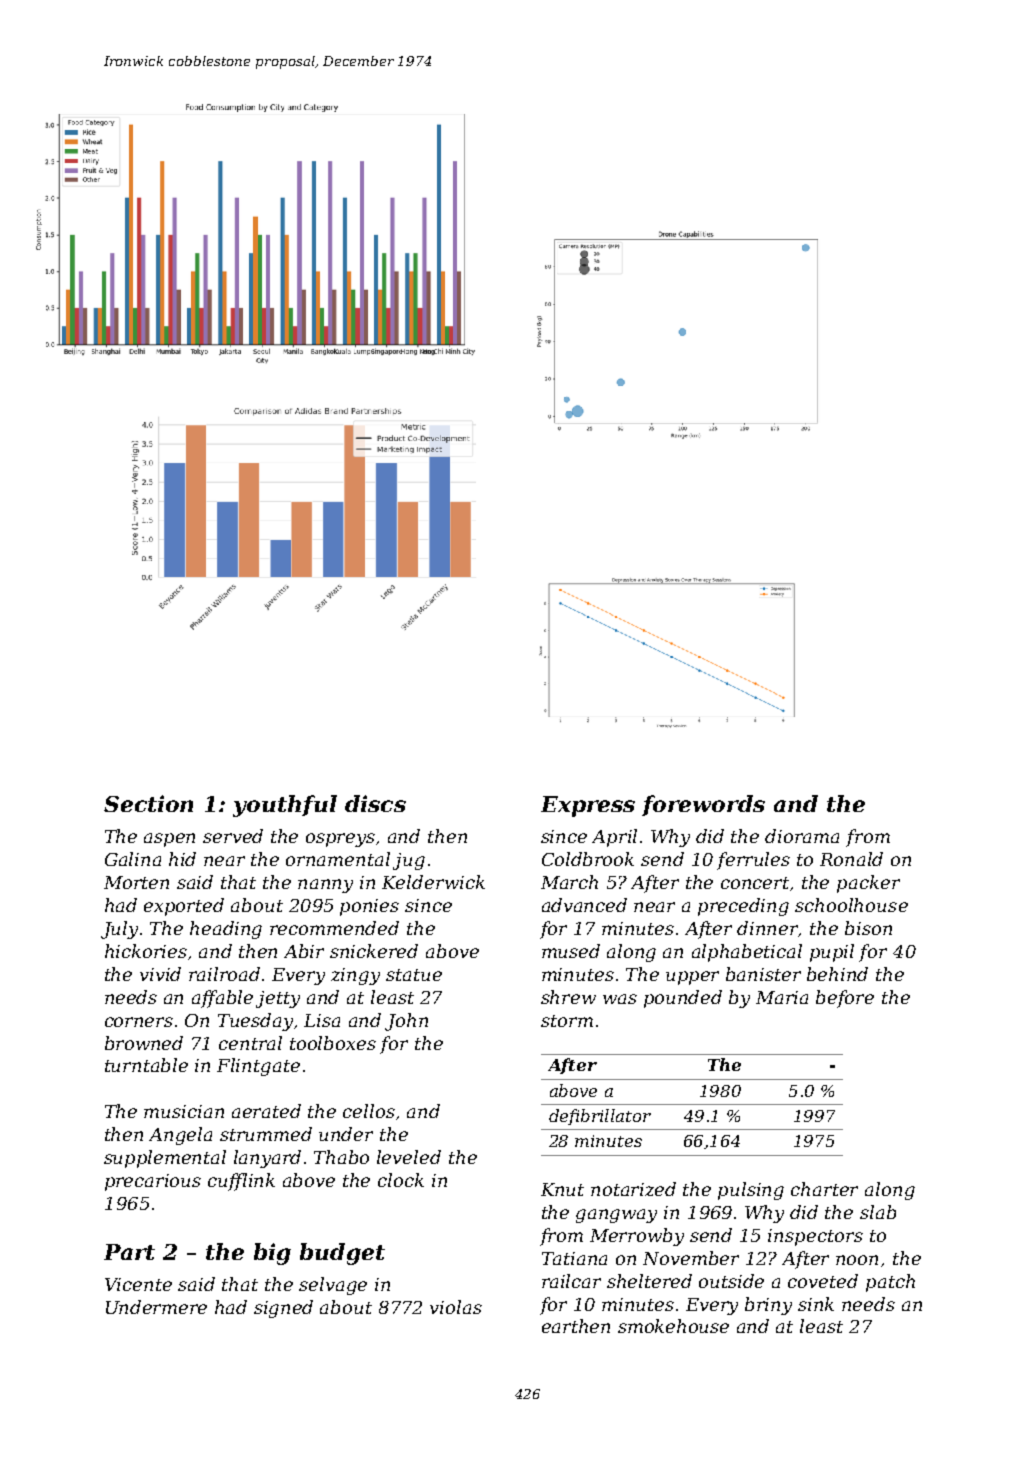 The image size is (1029, 1461). I want to click on Section, so click(148, 803).
